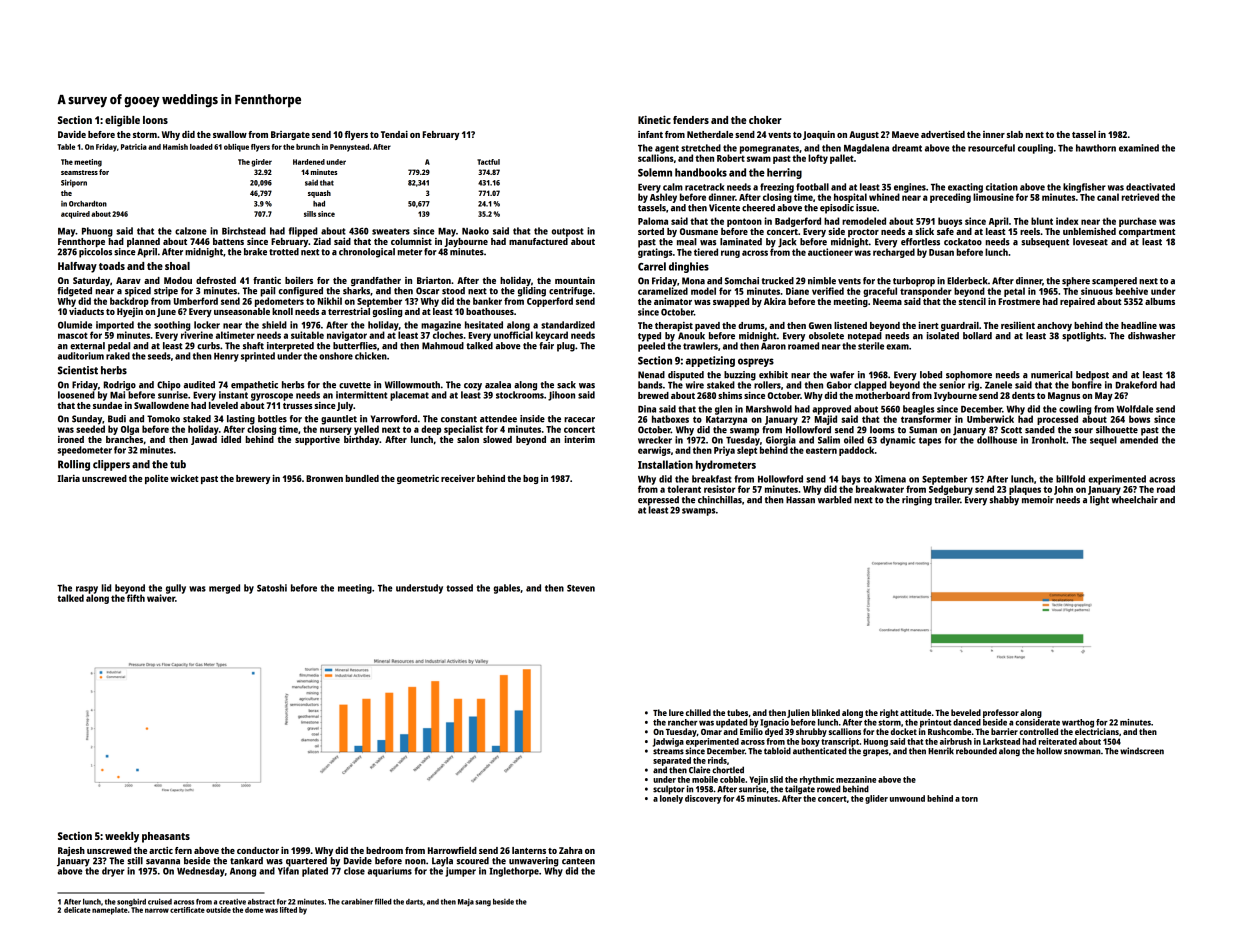 Image resolution: width=1233 pixels, height=952 pixels. What do you see at coordinates (731, 302) in the screenshot?
I see `swapped` at bounding box center [731, 302].
